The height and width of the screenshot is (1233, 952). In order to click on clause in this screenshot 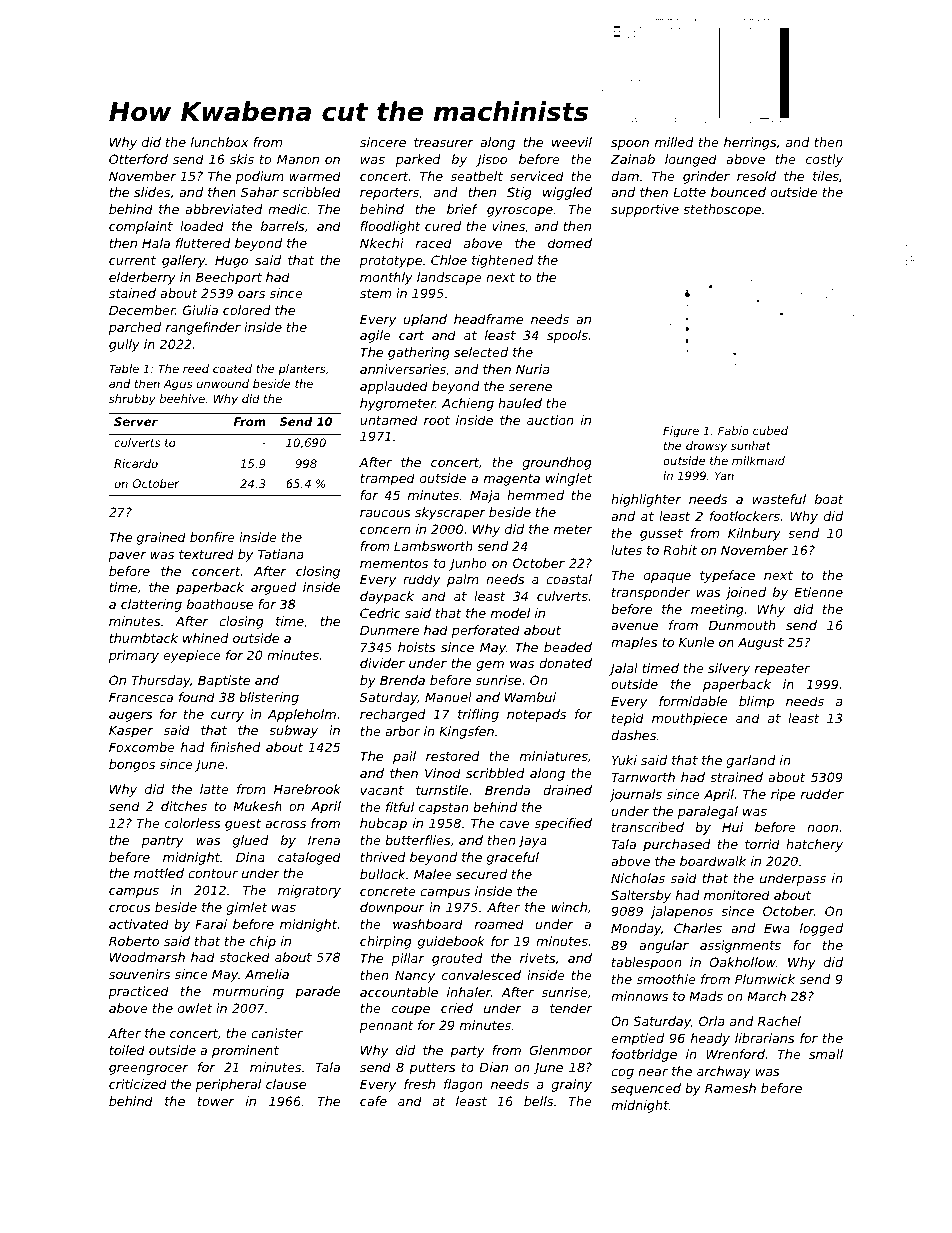, I will do `click(286, 1084)`.
